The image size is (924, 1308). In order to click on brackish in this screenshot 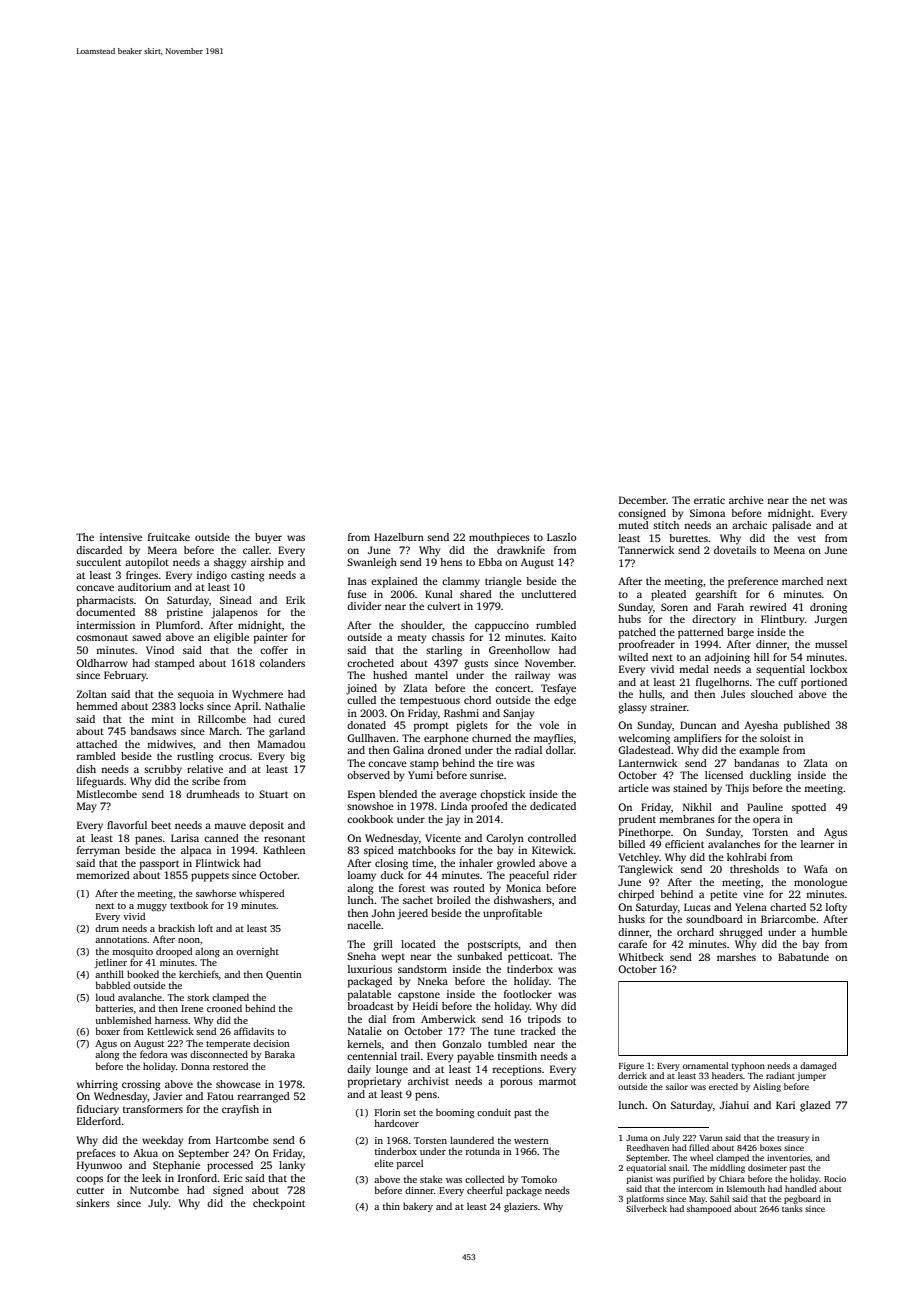, I will do `click(176, 928)`.
